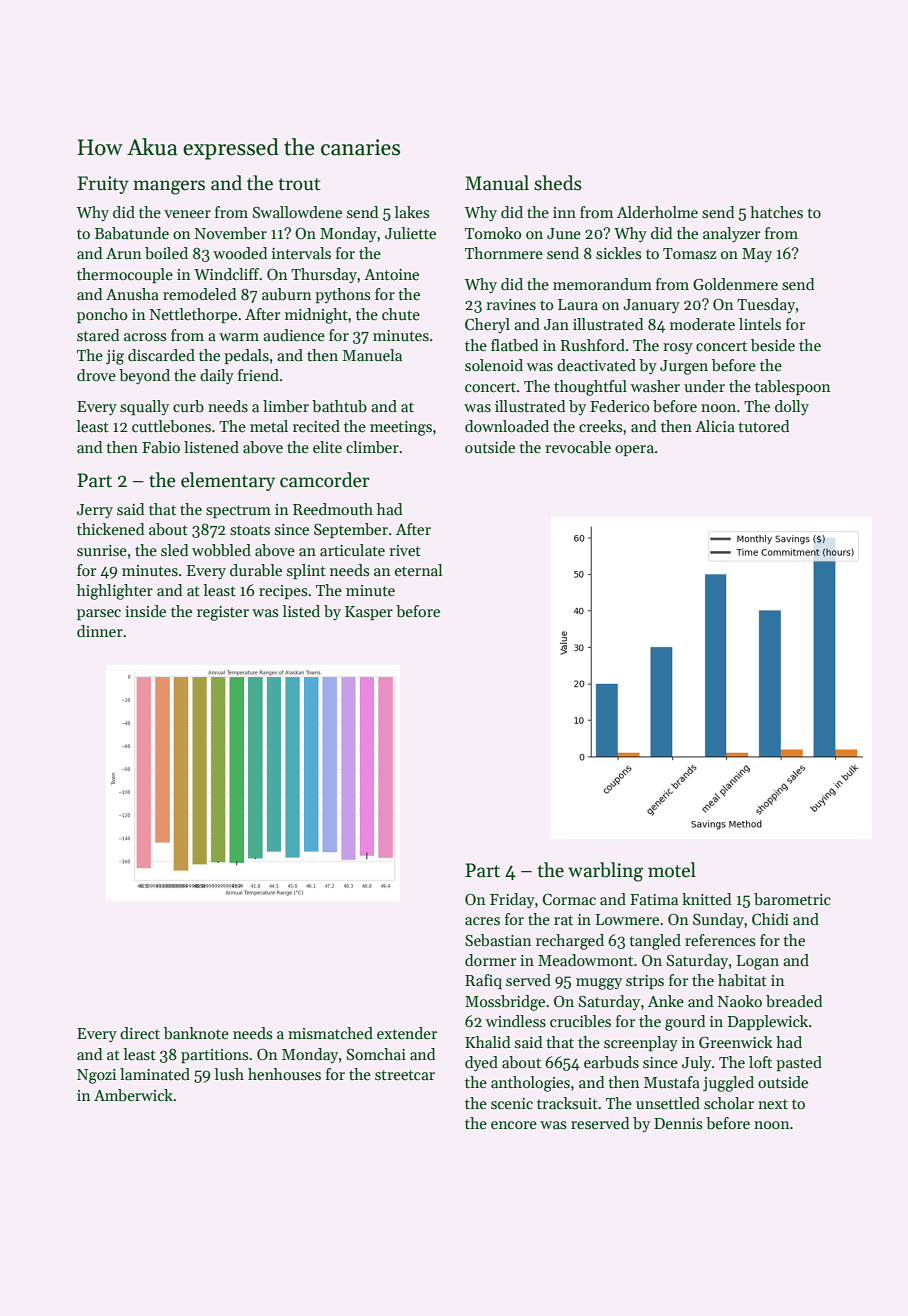  Describe the element at coordinates (482, 921) in the screenshot. I see `acres` at that location.
